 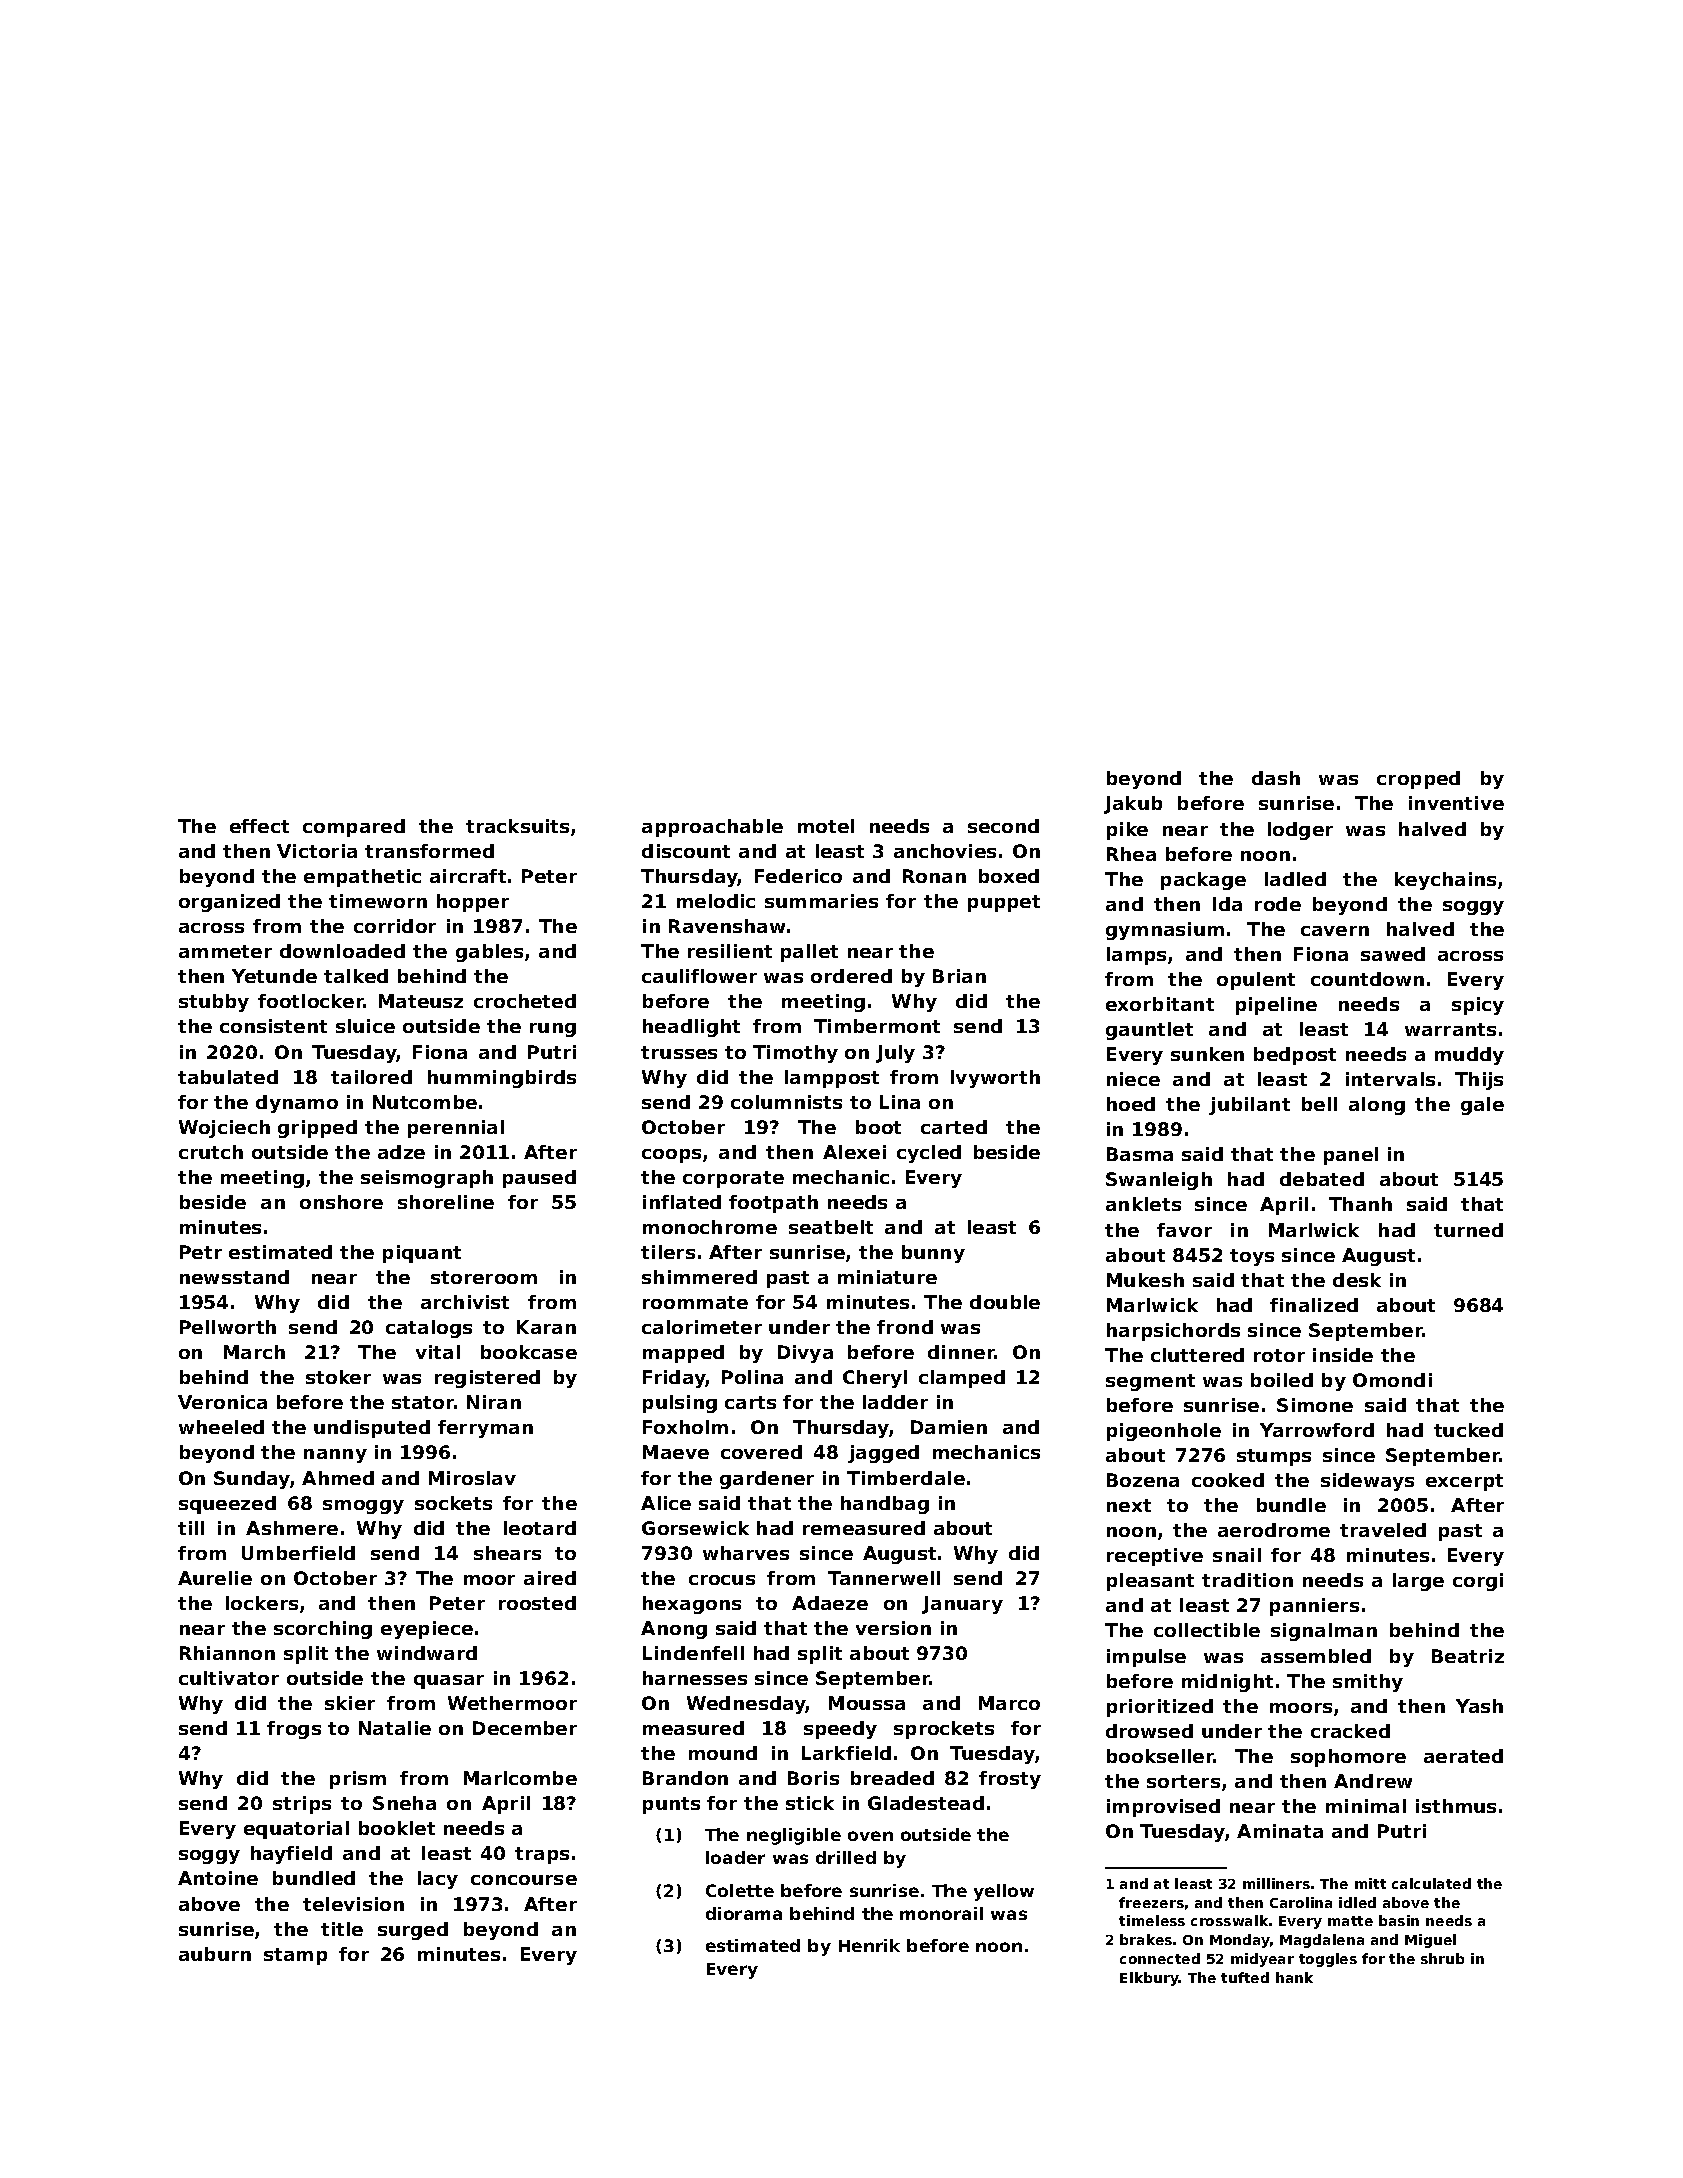 I want to click on tabulated, so click(x=228, y=1077).
